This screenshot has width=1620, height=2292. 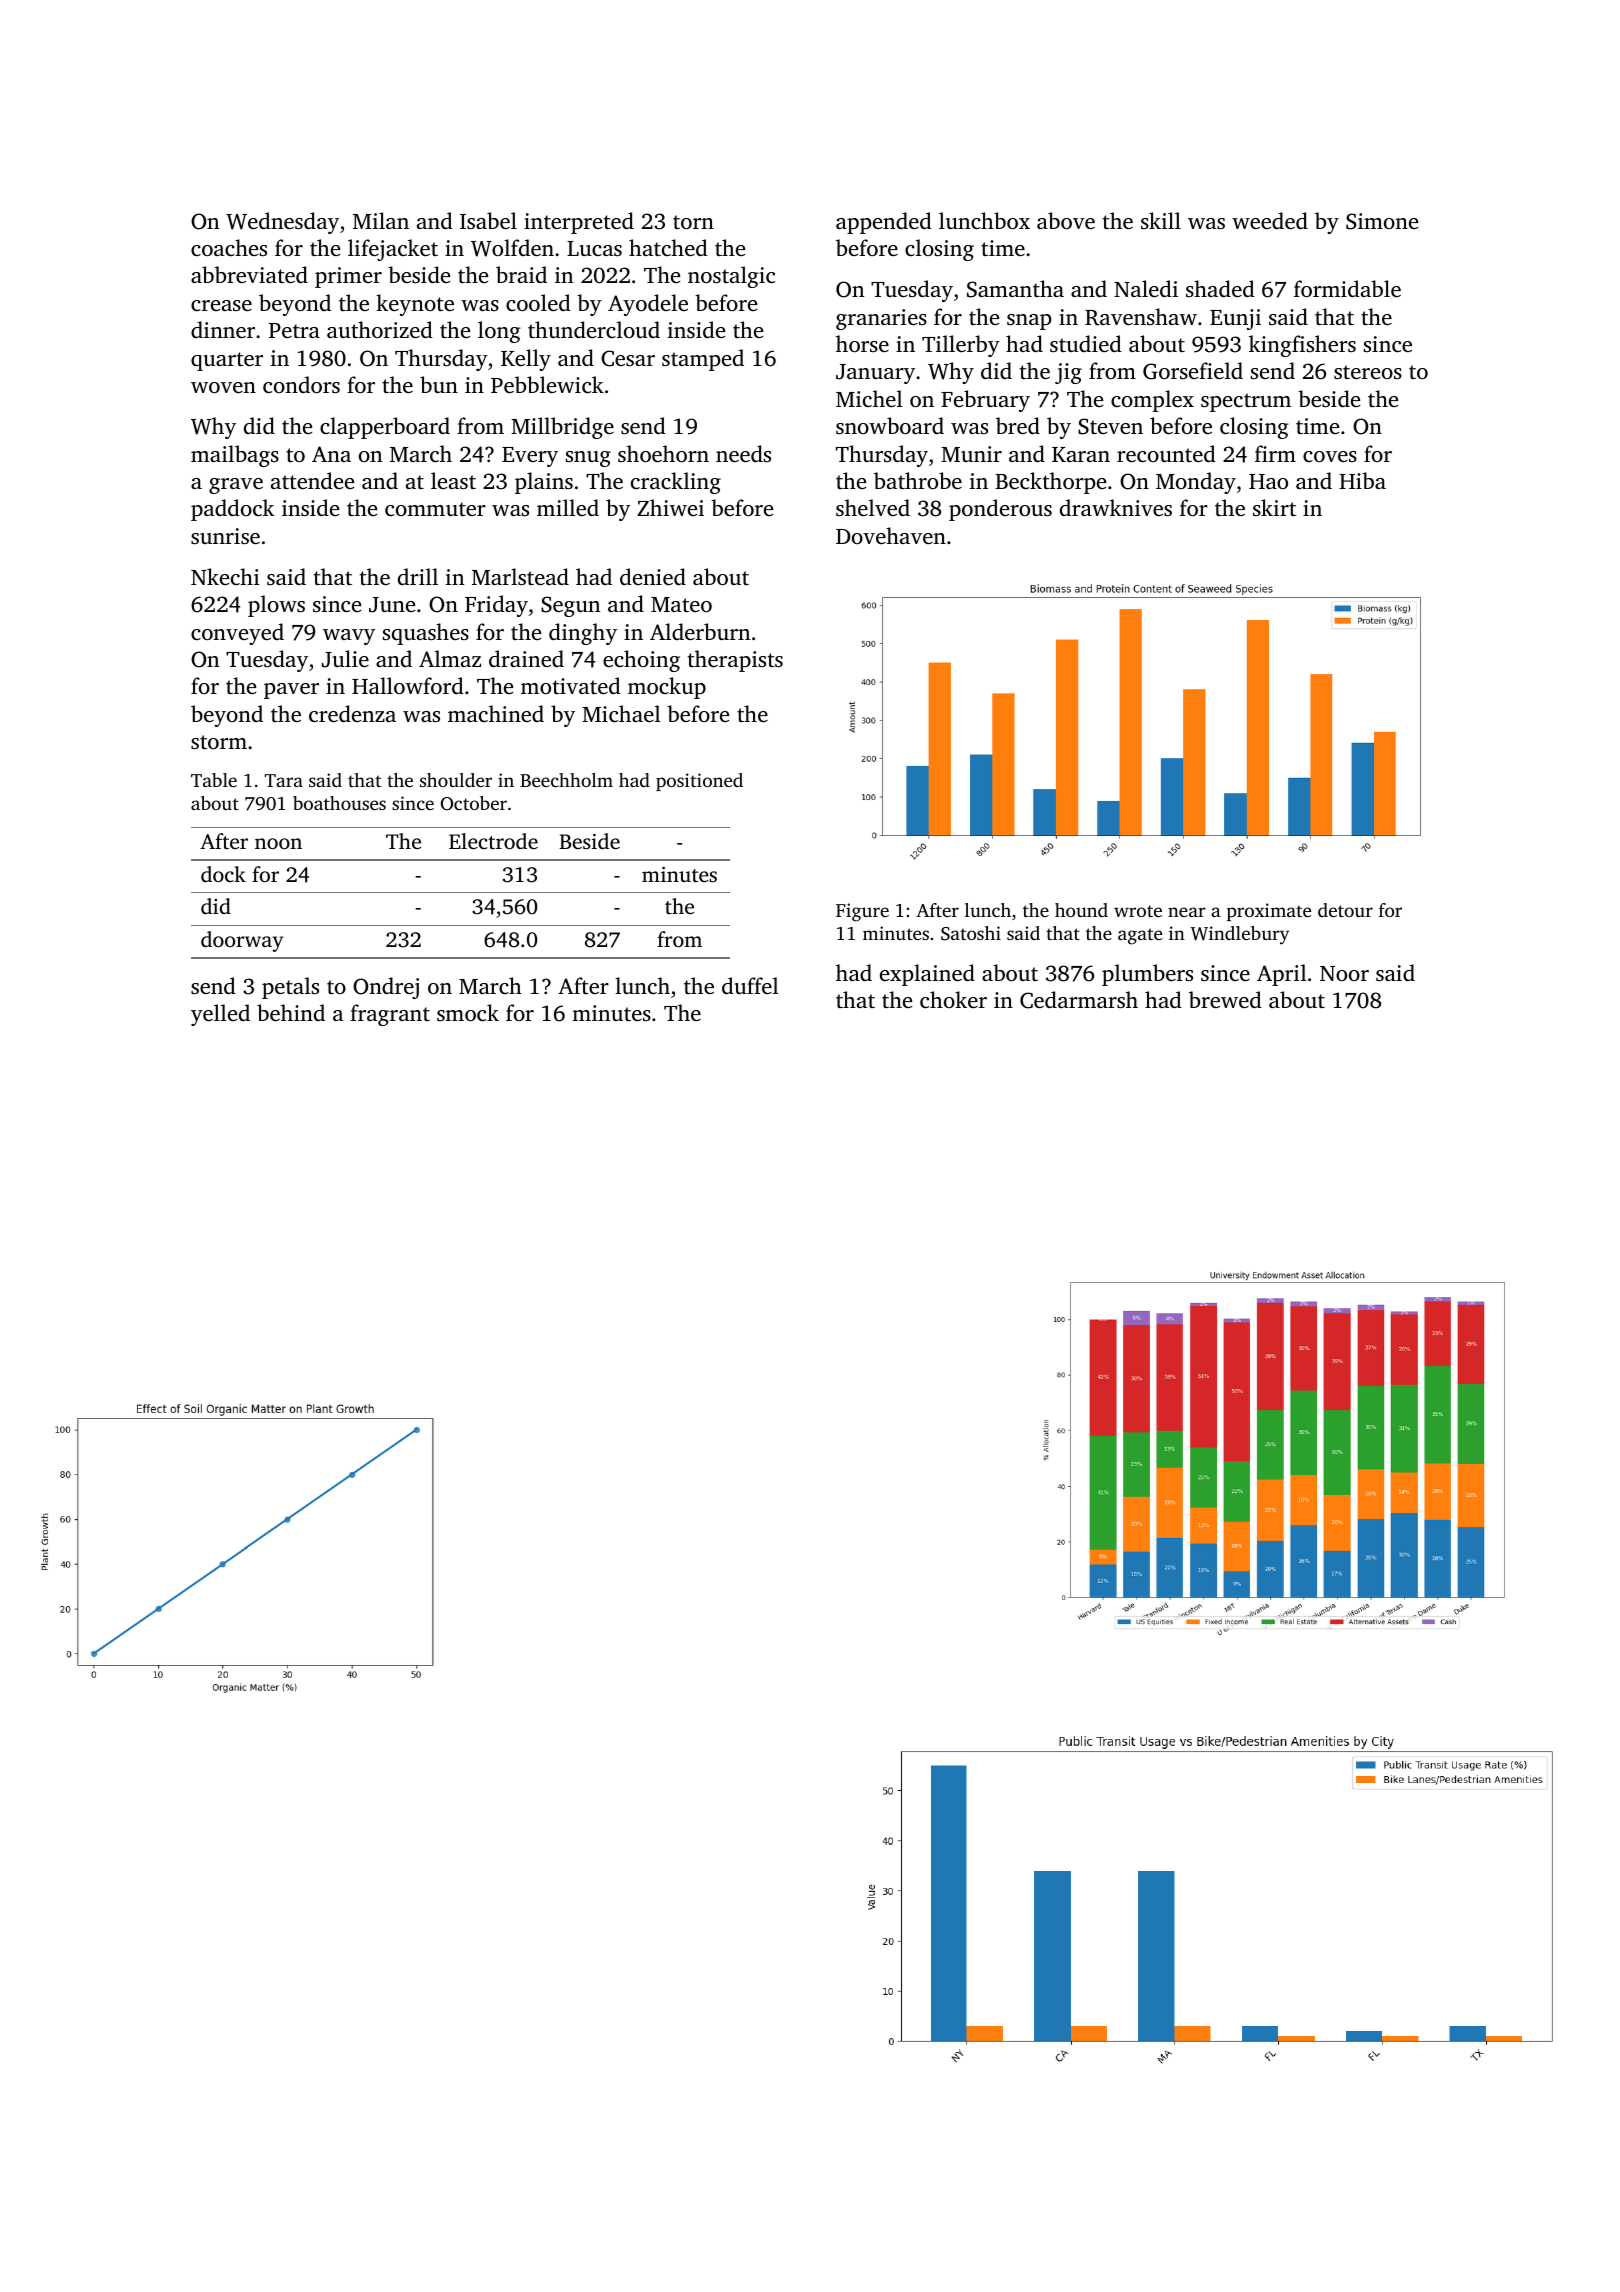 I want to click on boathouses, so click(x=339, y=803).
